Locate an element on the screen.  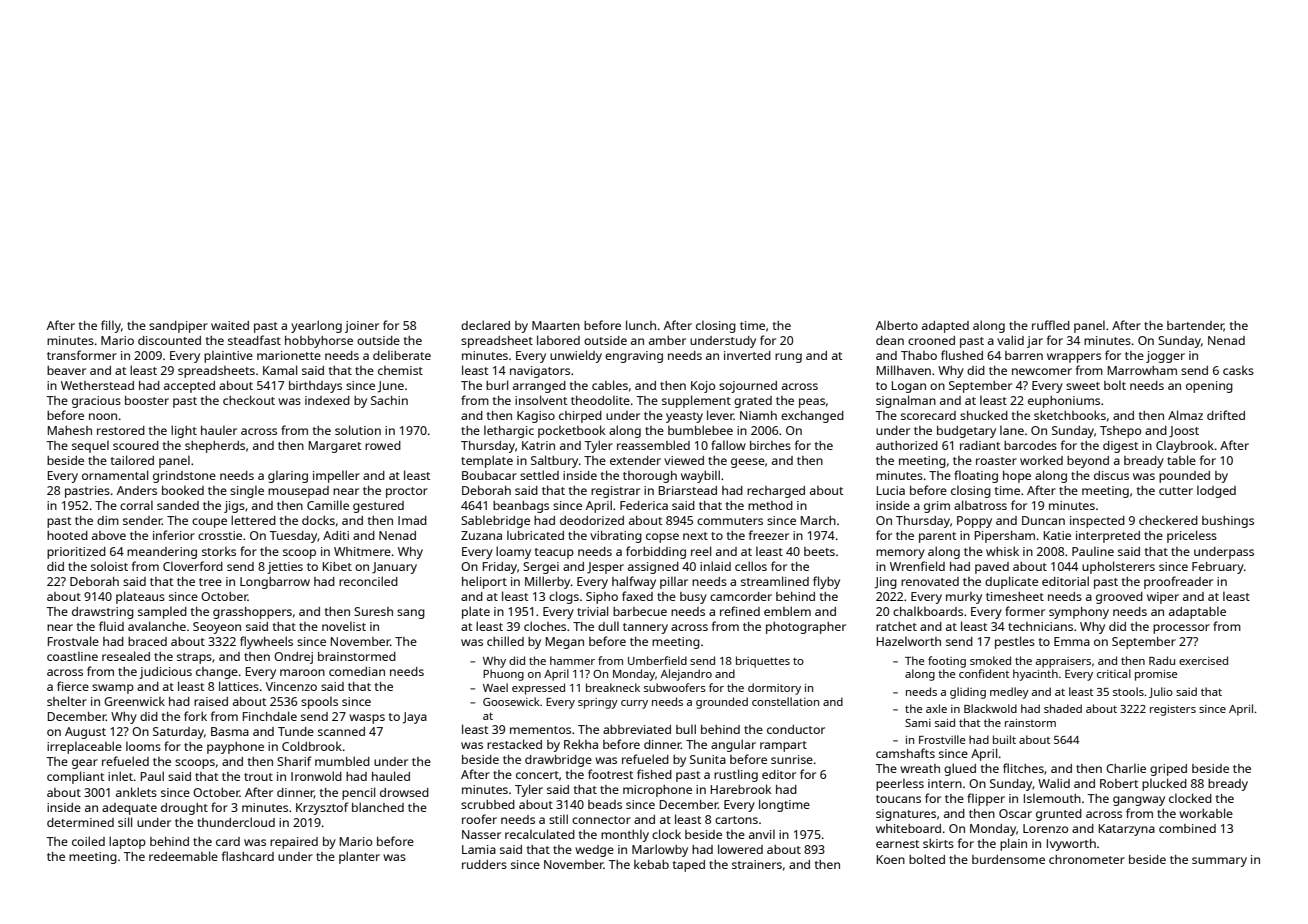
processor is located at coordinates (1181, 629).
